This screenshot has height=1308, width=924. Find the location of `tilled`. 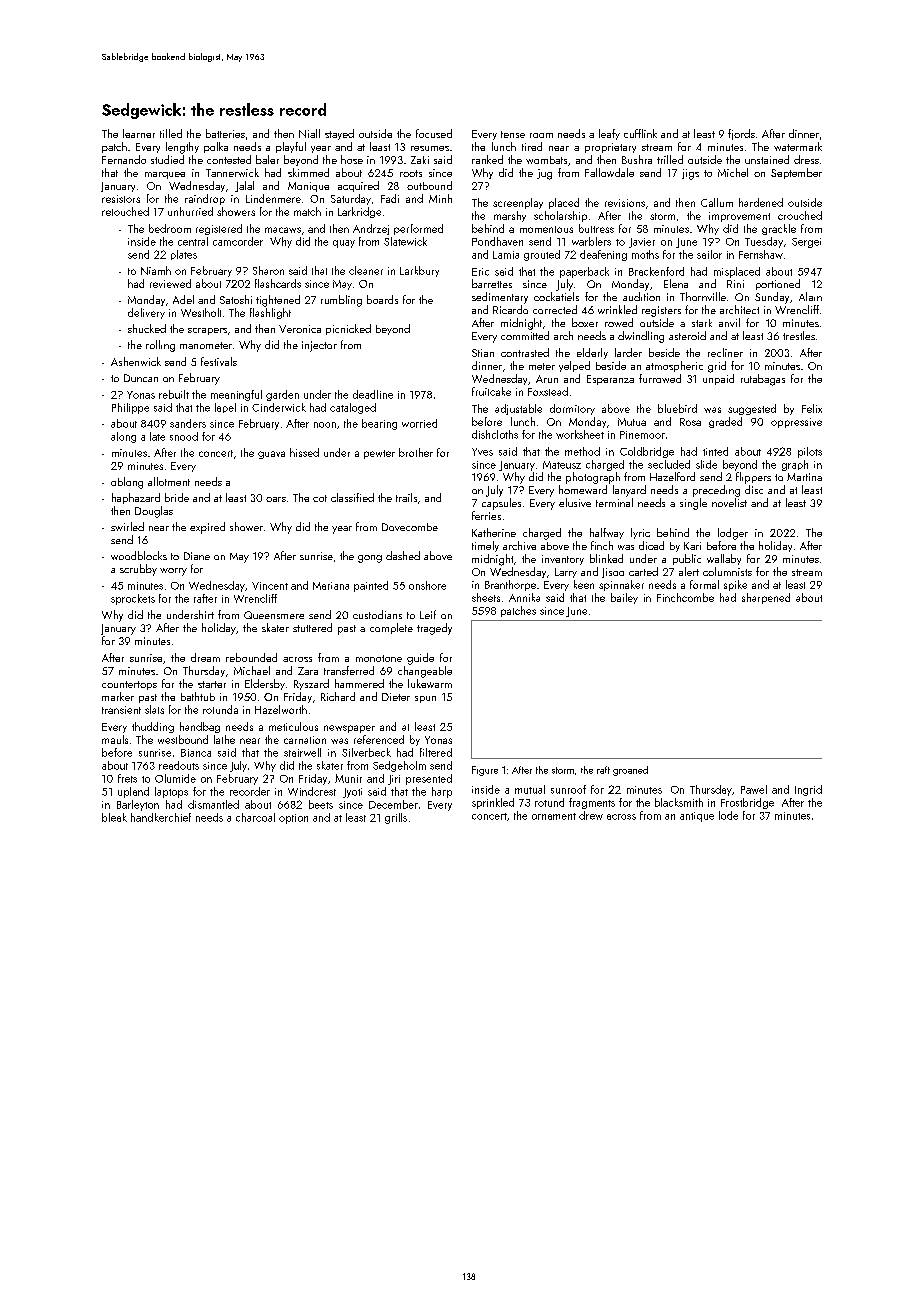

tilled is located at coordinates (171, 133).
